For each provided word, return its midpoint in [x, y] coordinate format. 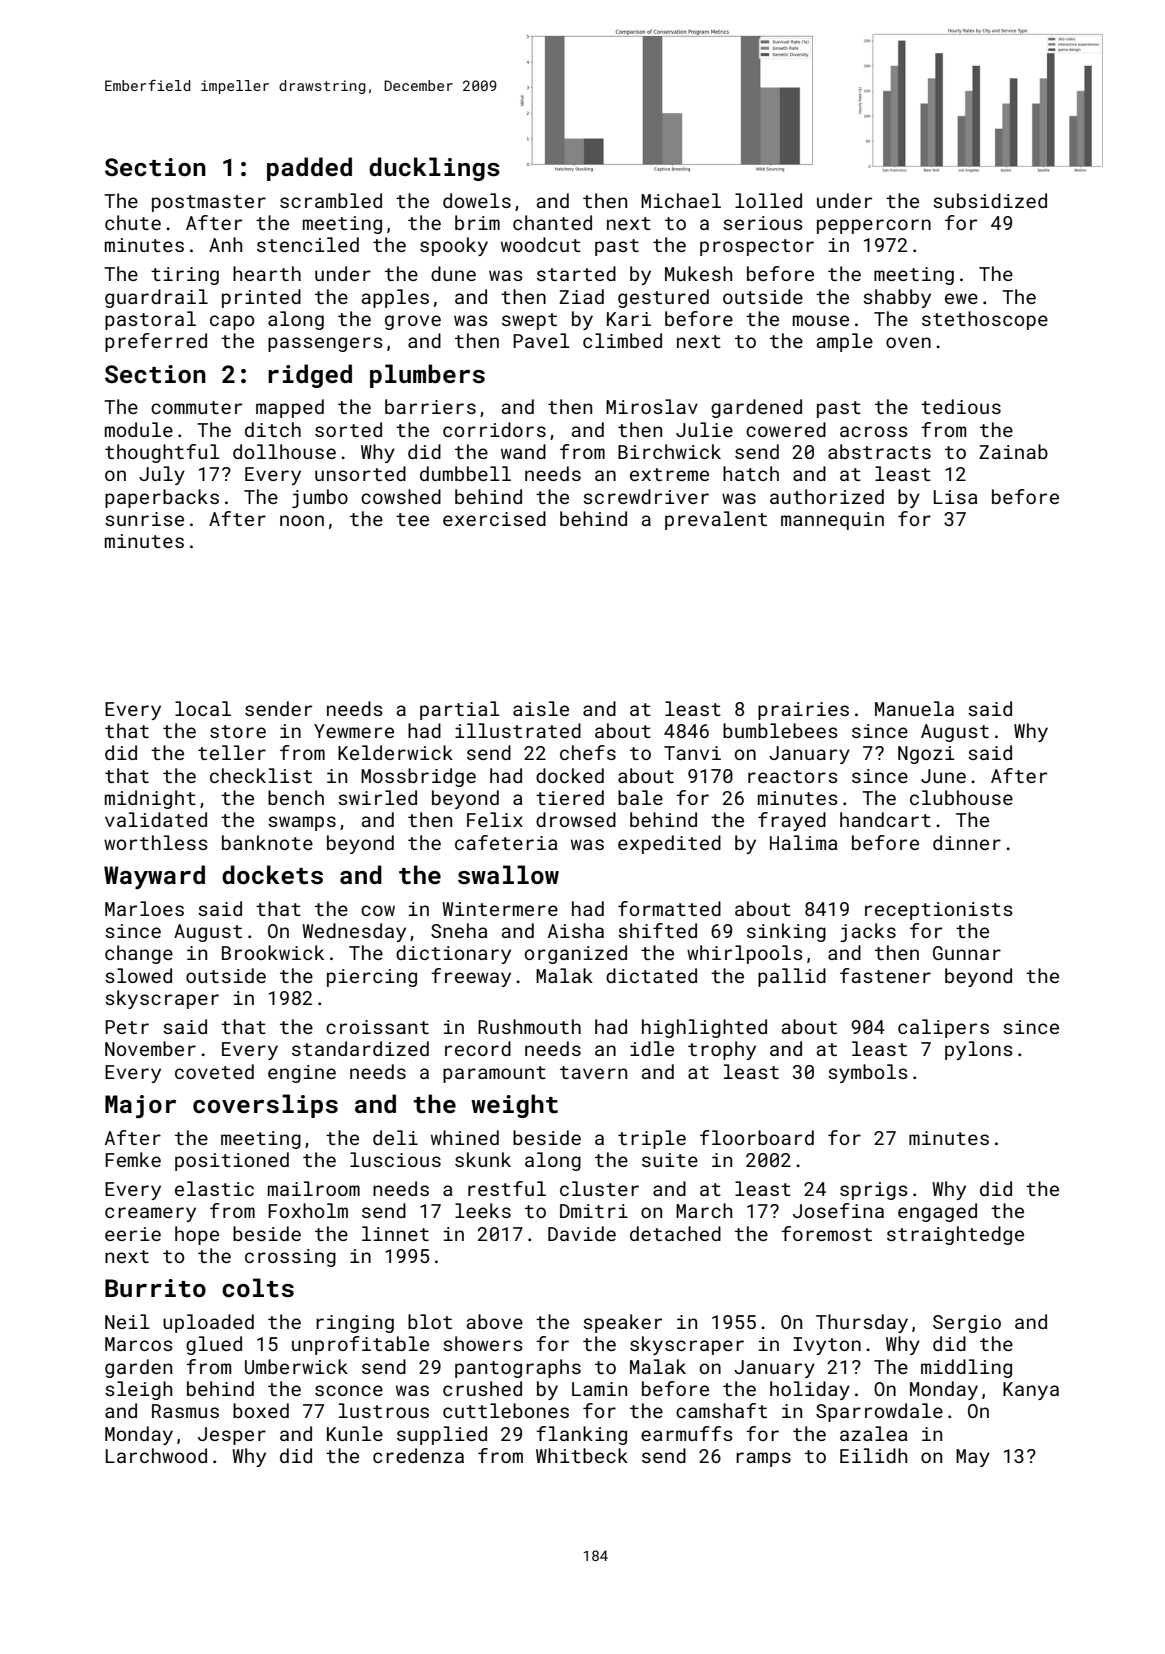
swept [529, 321]
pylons [979, 1050]
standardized [360, 1048]
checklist [261, 775]
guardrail [156, 298]
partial [460, 710]
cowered [786, 429]
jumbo [320, 498]
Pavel [541, 340]
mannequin [832, 521]
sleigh [138, 1390]
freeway [471, 977]
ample [845, 342]
